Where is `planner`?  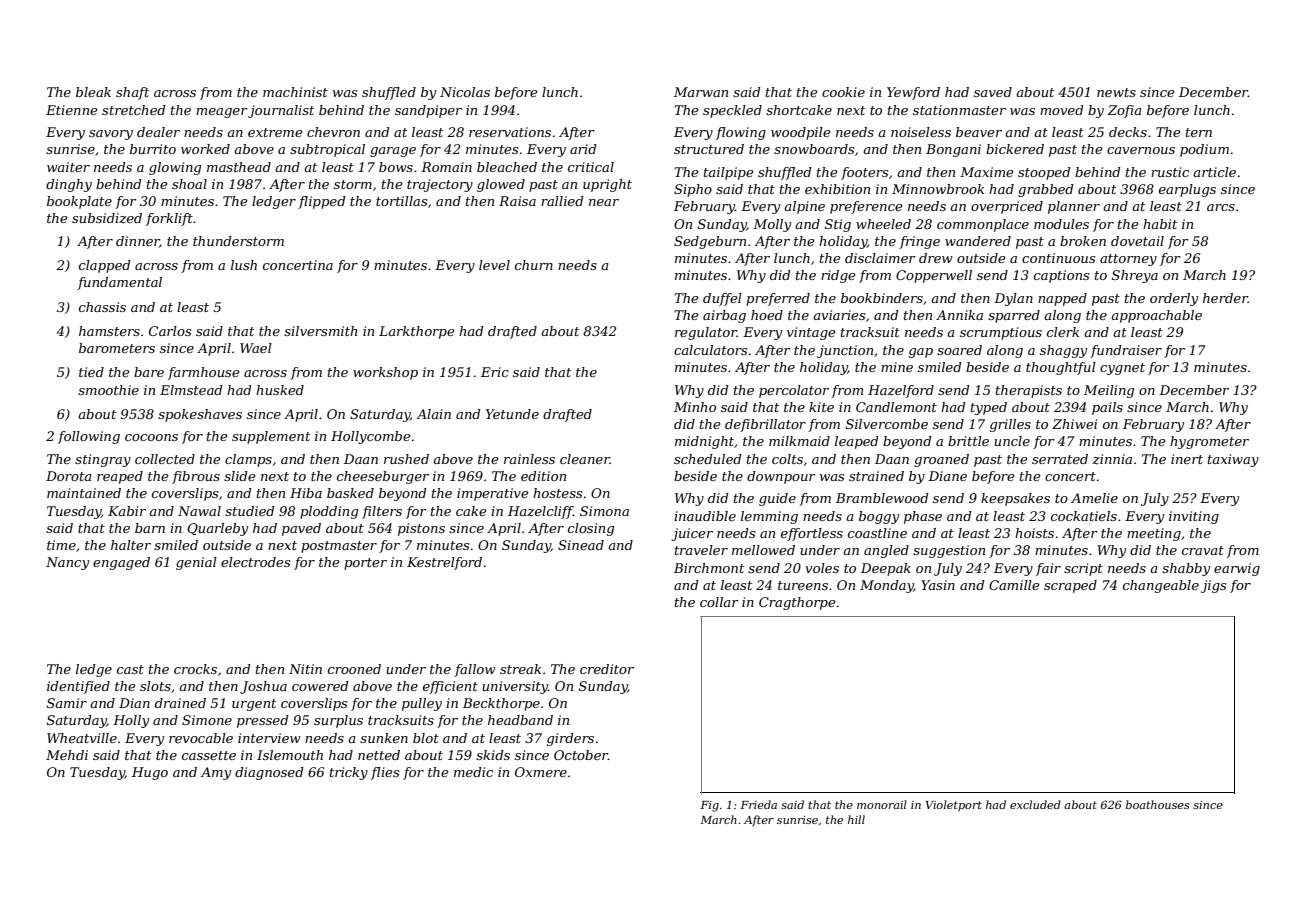
planner is located at coordinates (1074, 207).
